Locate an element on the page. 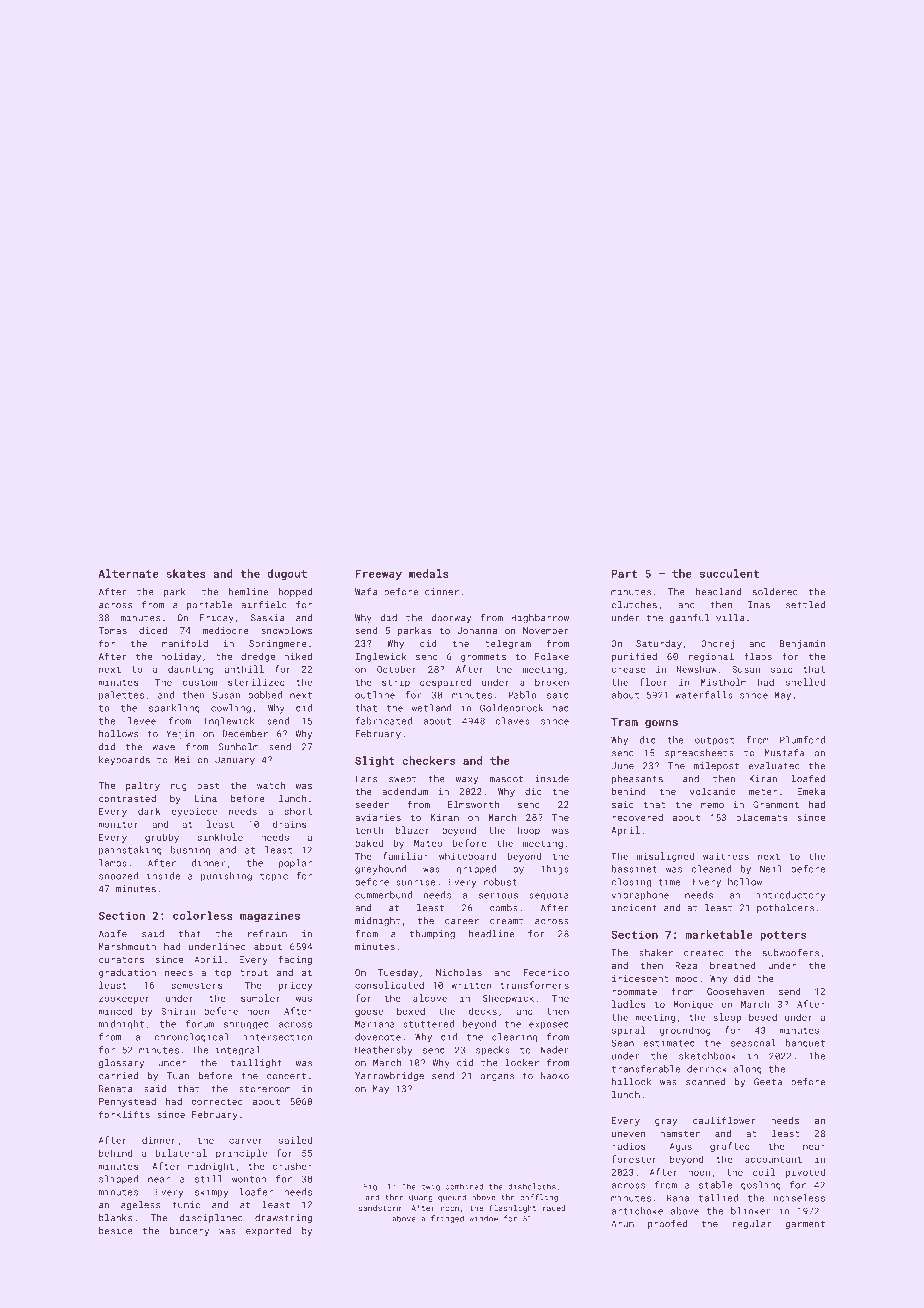 The height and width of the image is (1308, 924). Nader is located at coordinates (555, 1050).
